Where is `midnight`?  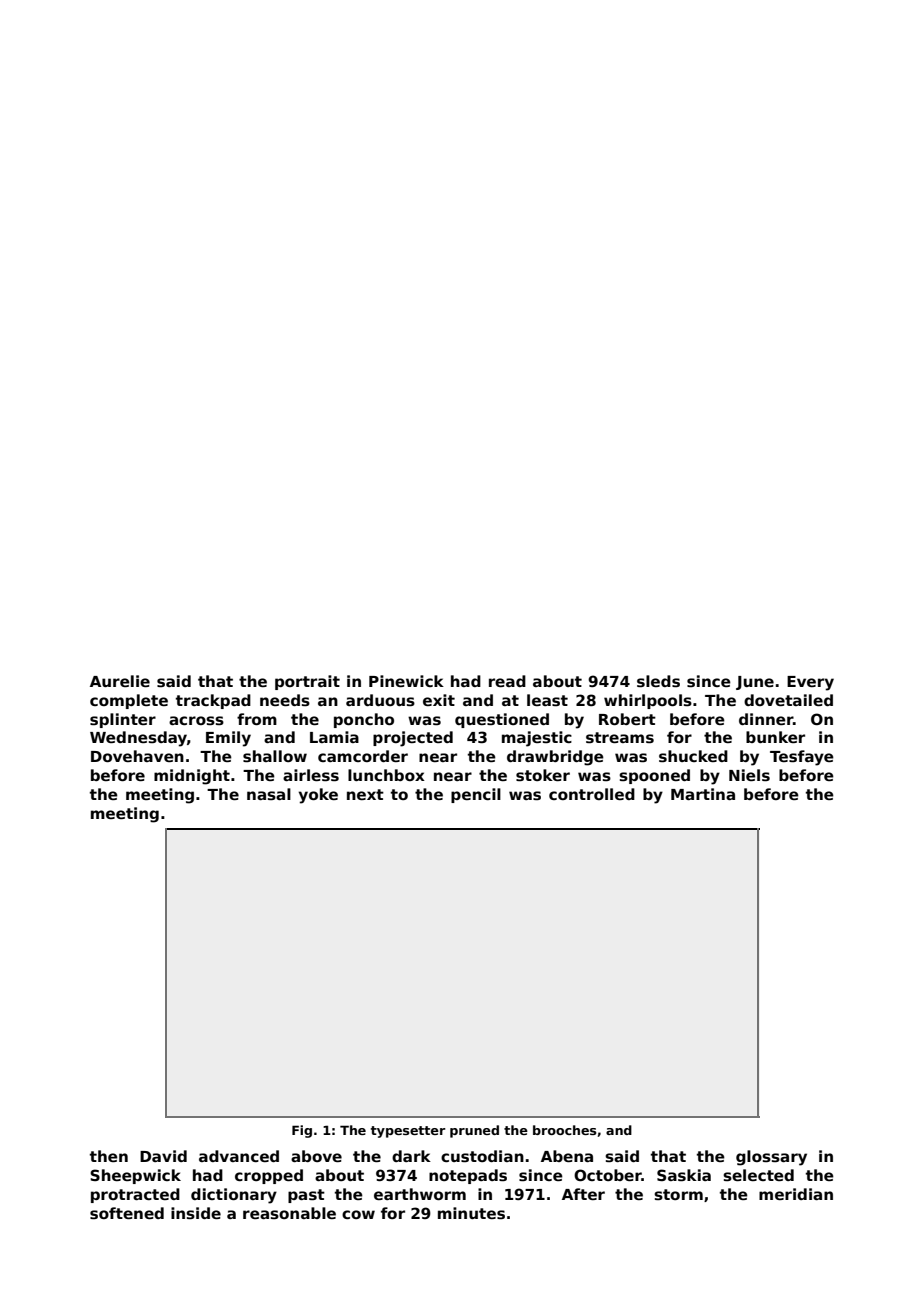
midnight is located at coordinates (192, 777).
